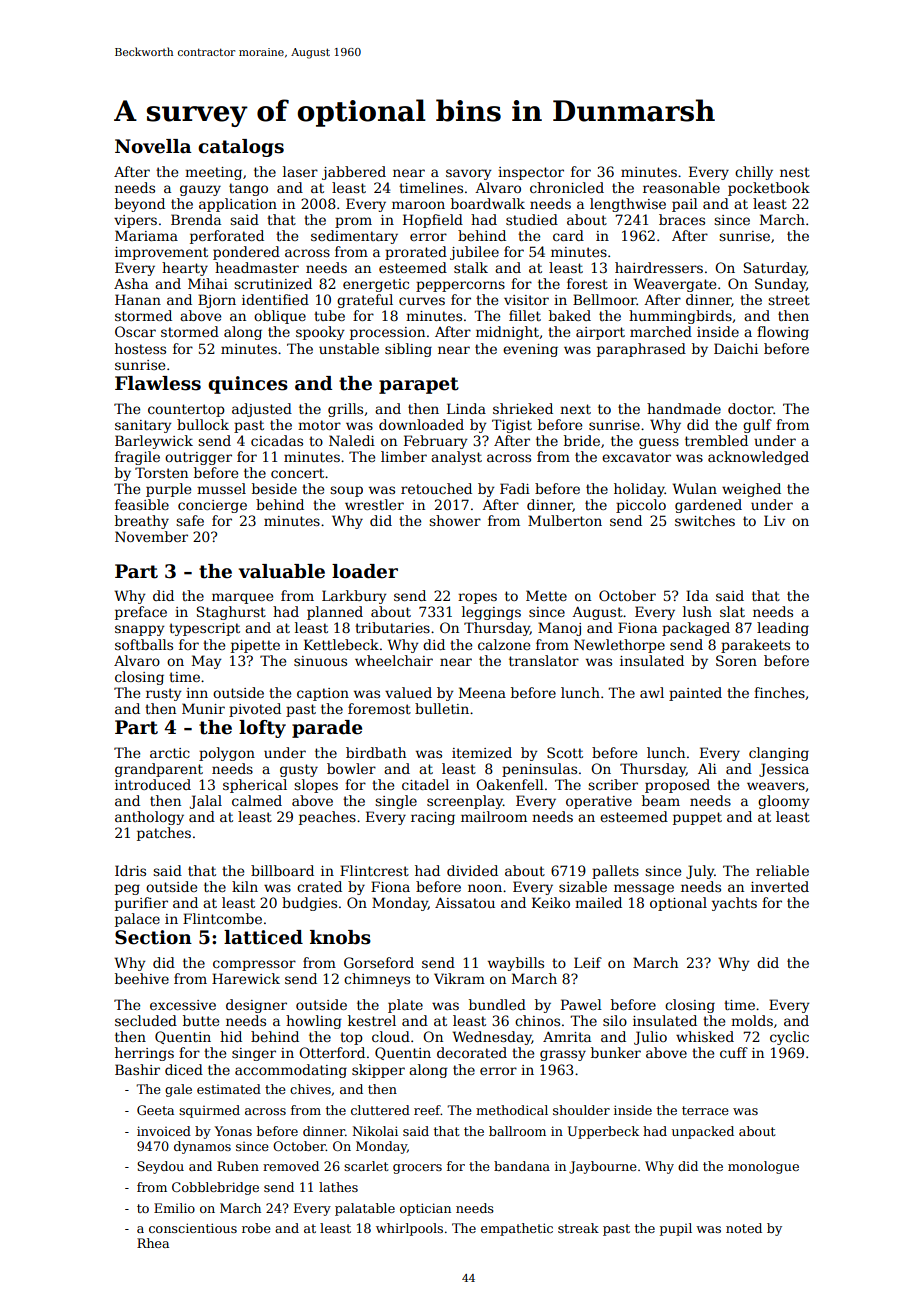 The image size is (924, 1308). I want to click on pail, so click(685, 205).
